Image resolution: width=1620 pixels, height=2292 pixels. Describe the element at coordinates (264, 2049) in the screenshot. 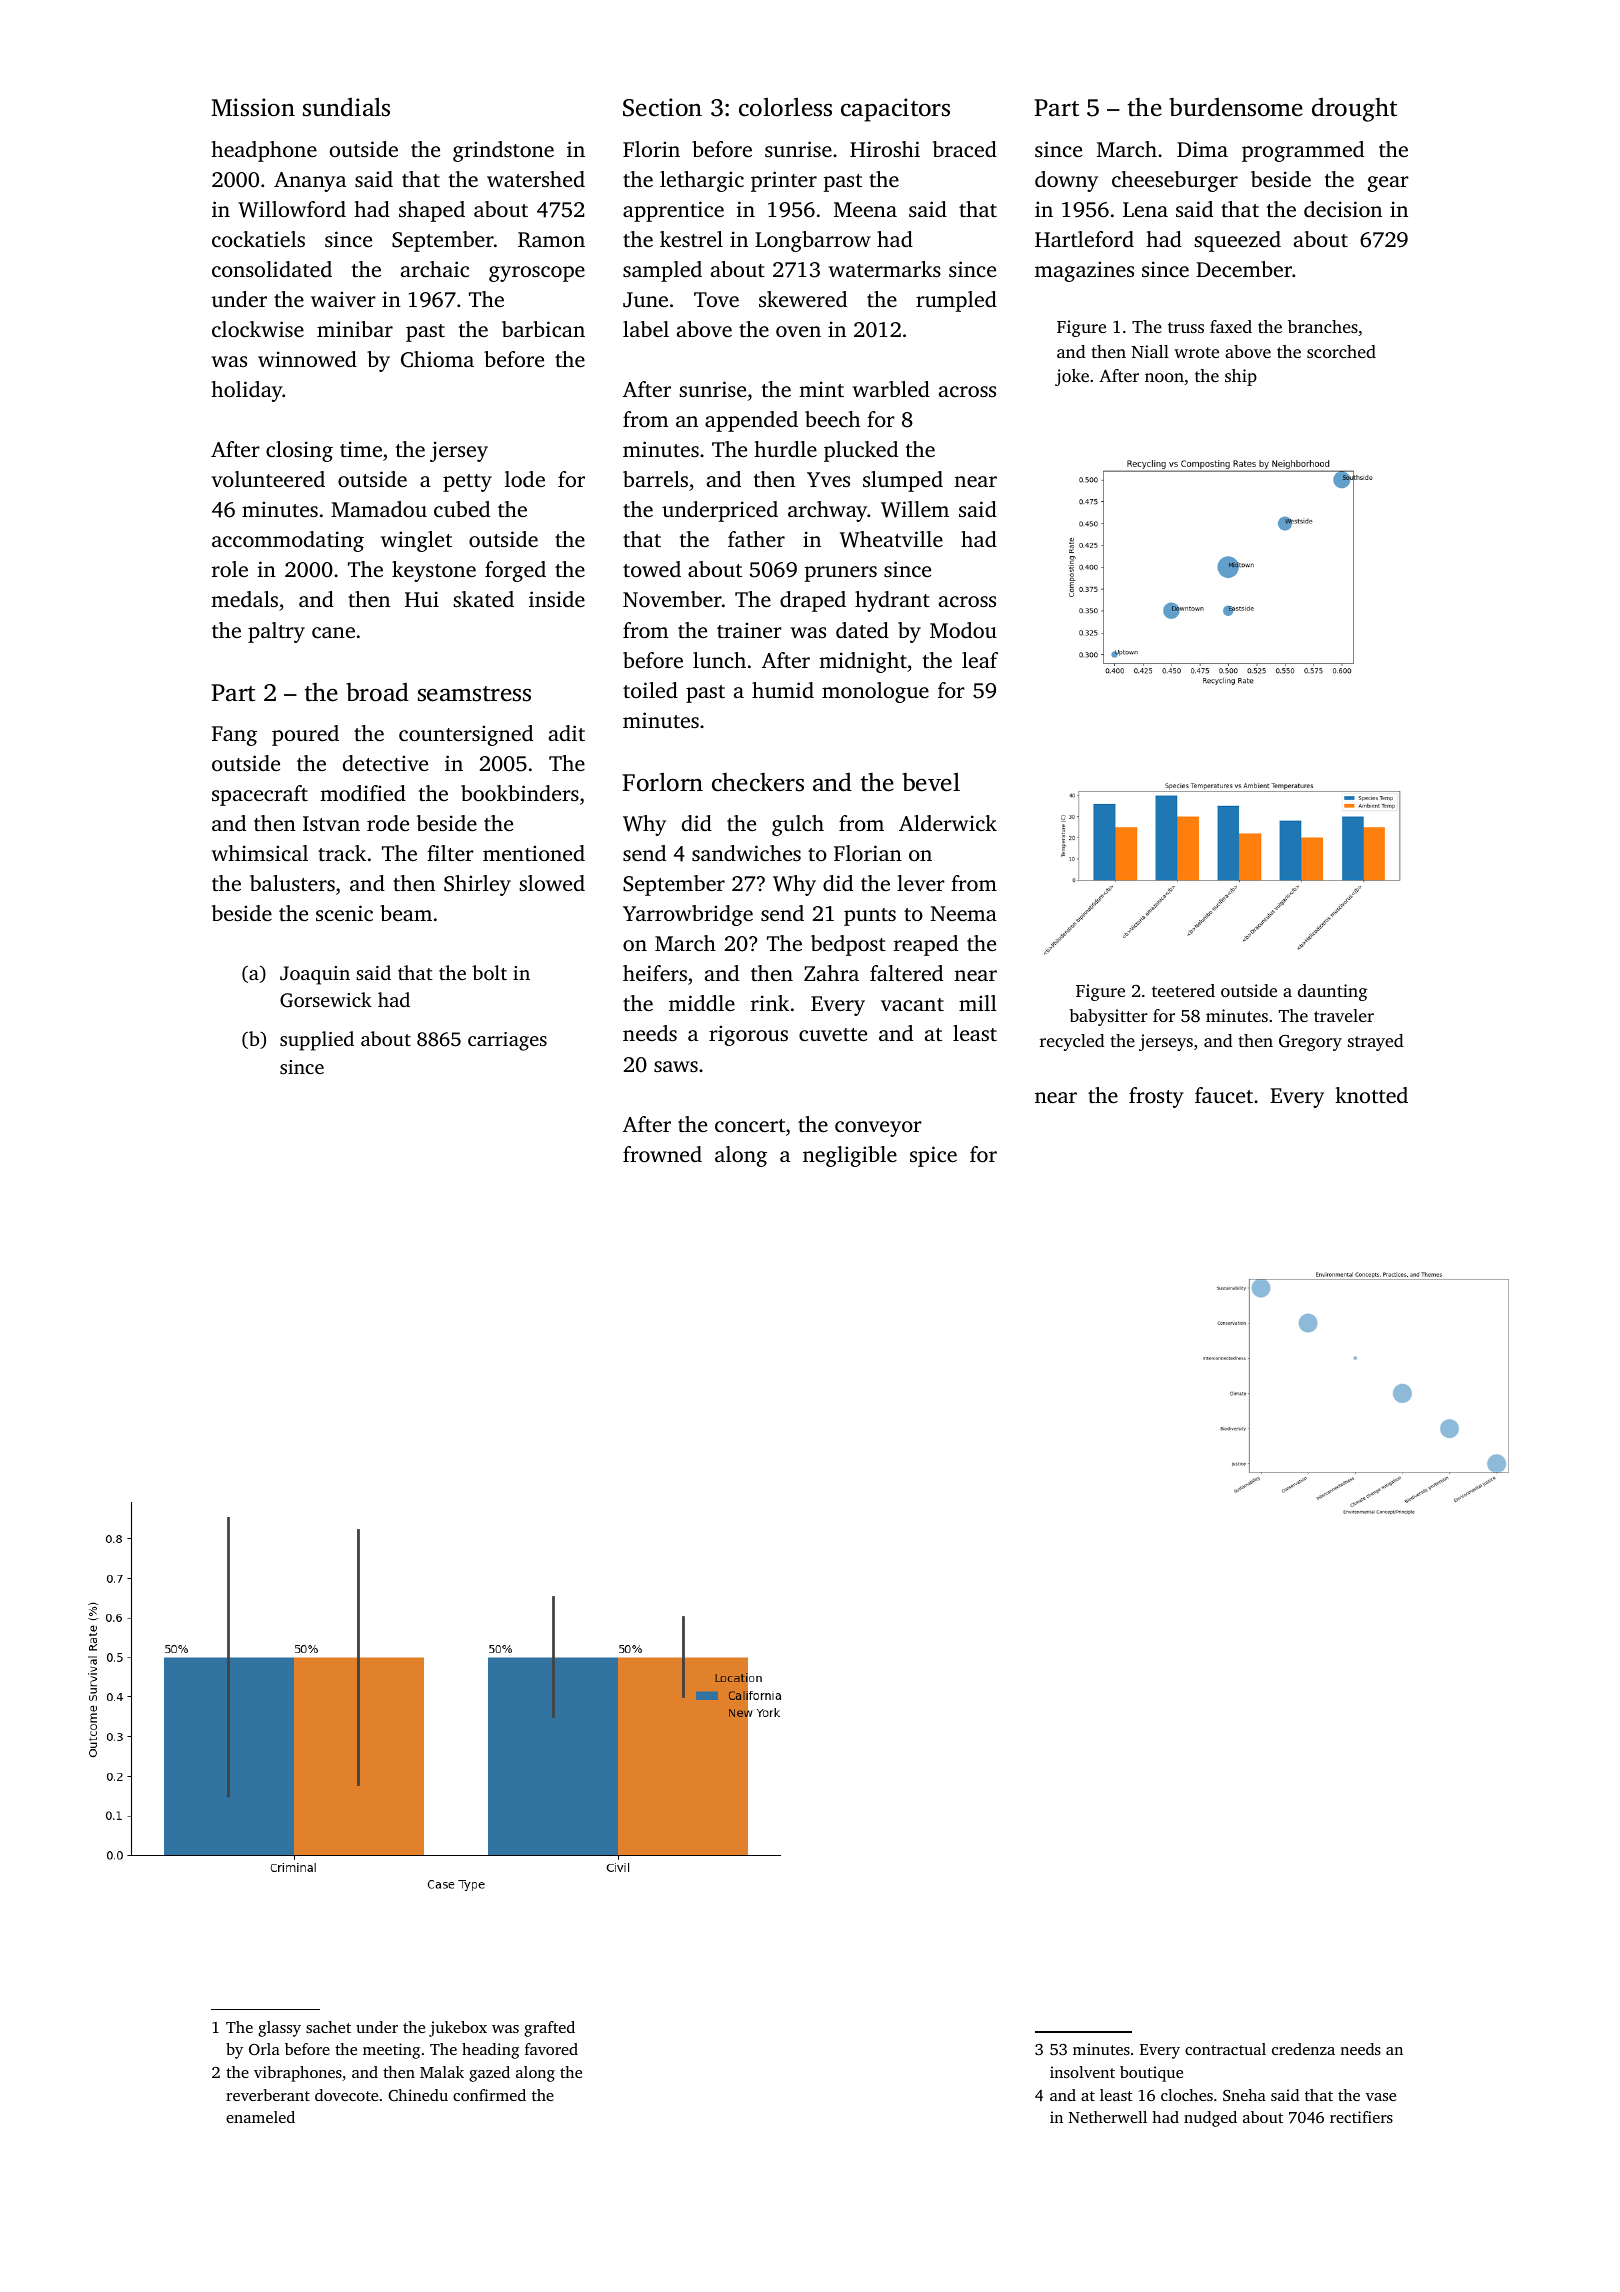

I see `Orla` at that location.
